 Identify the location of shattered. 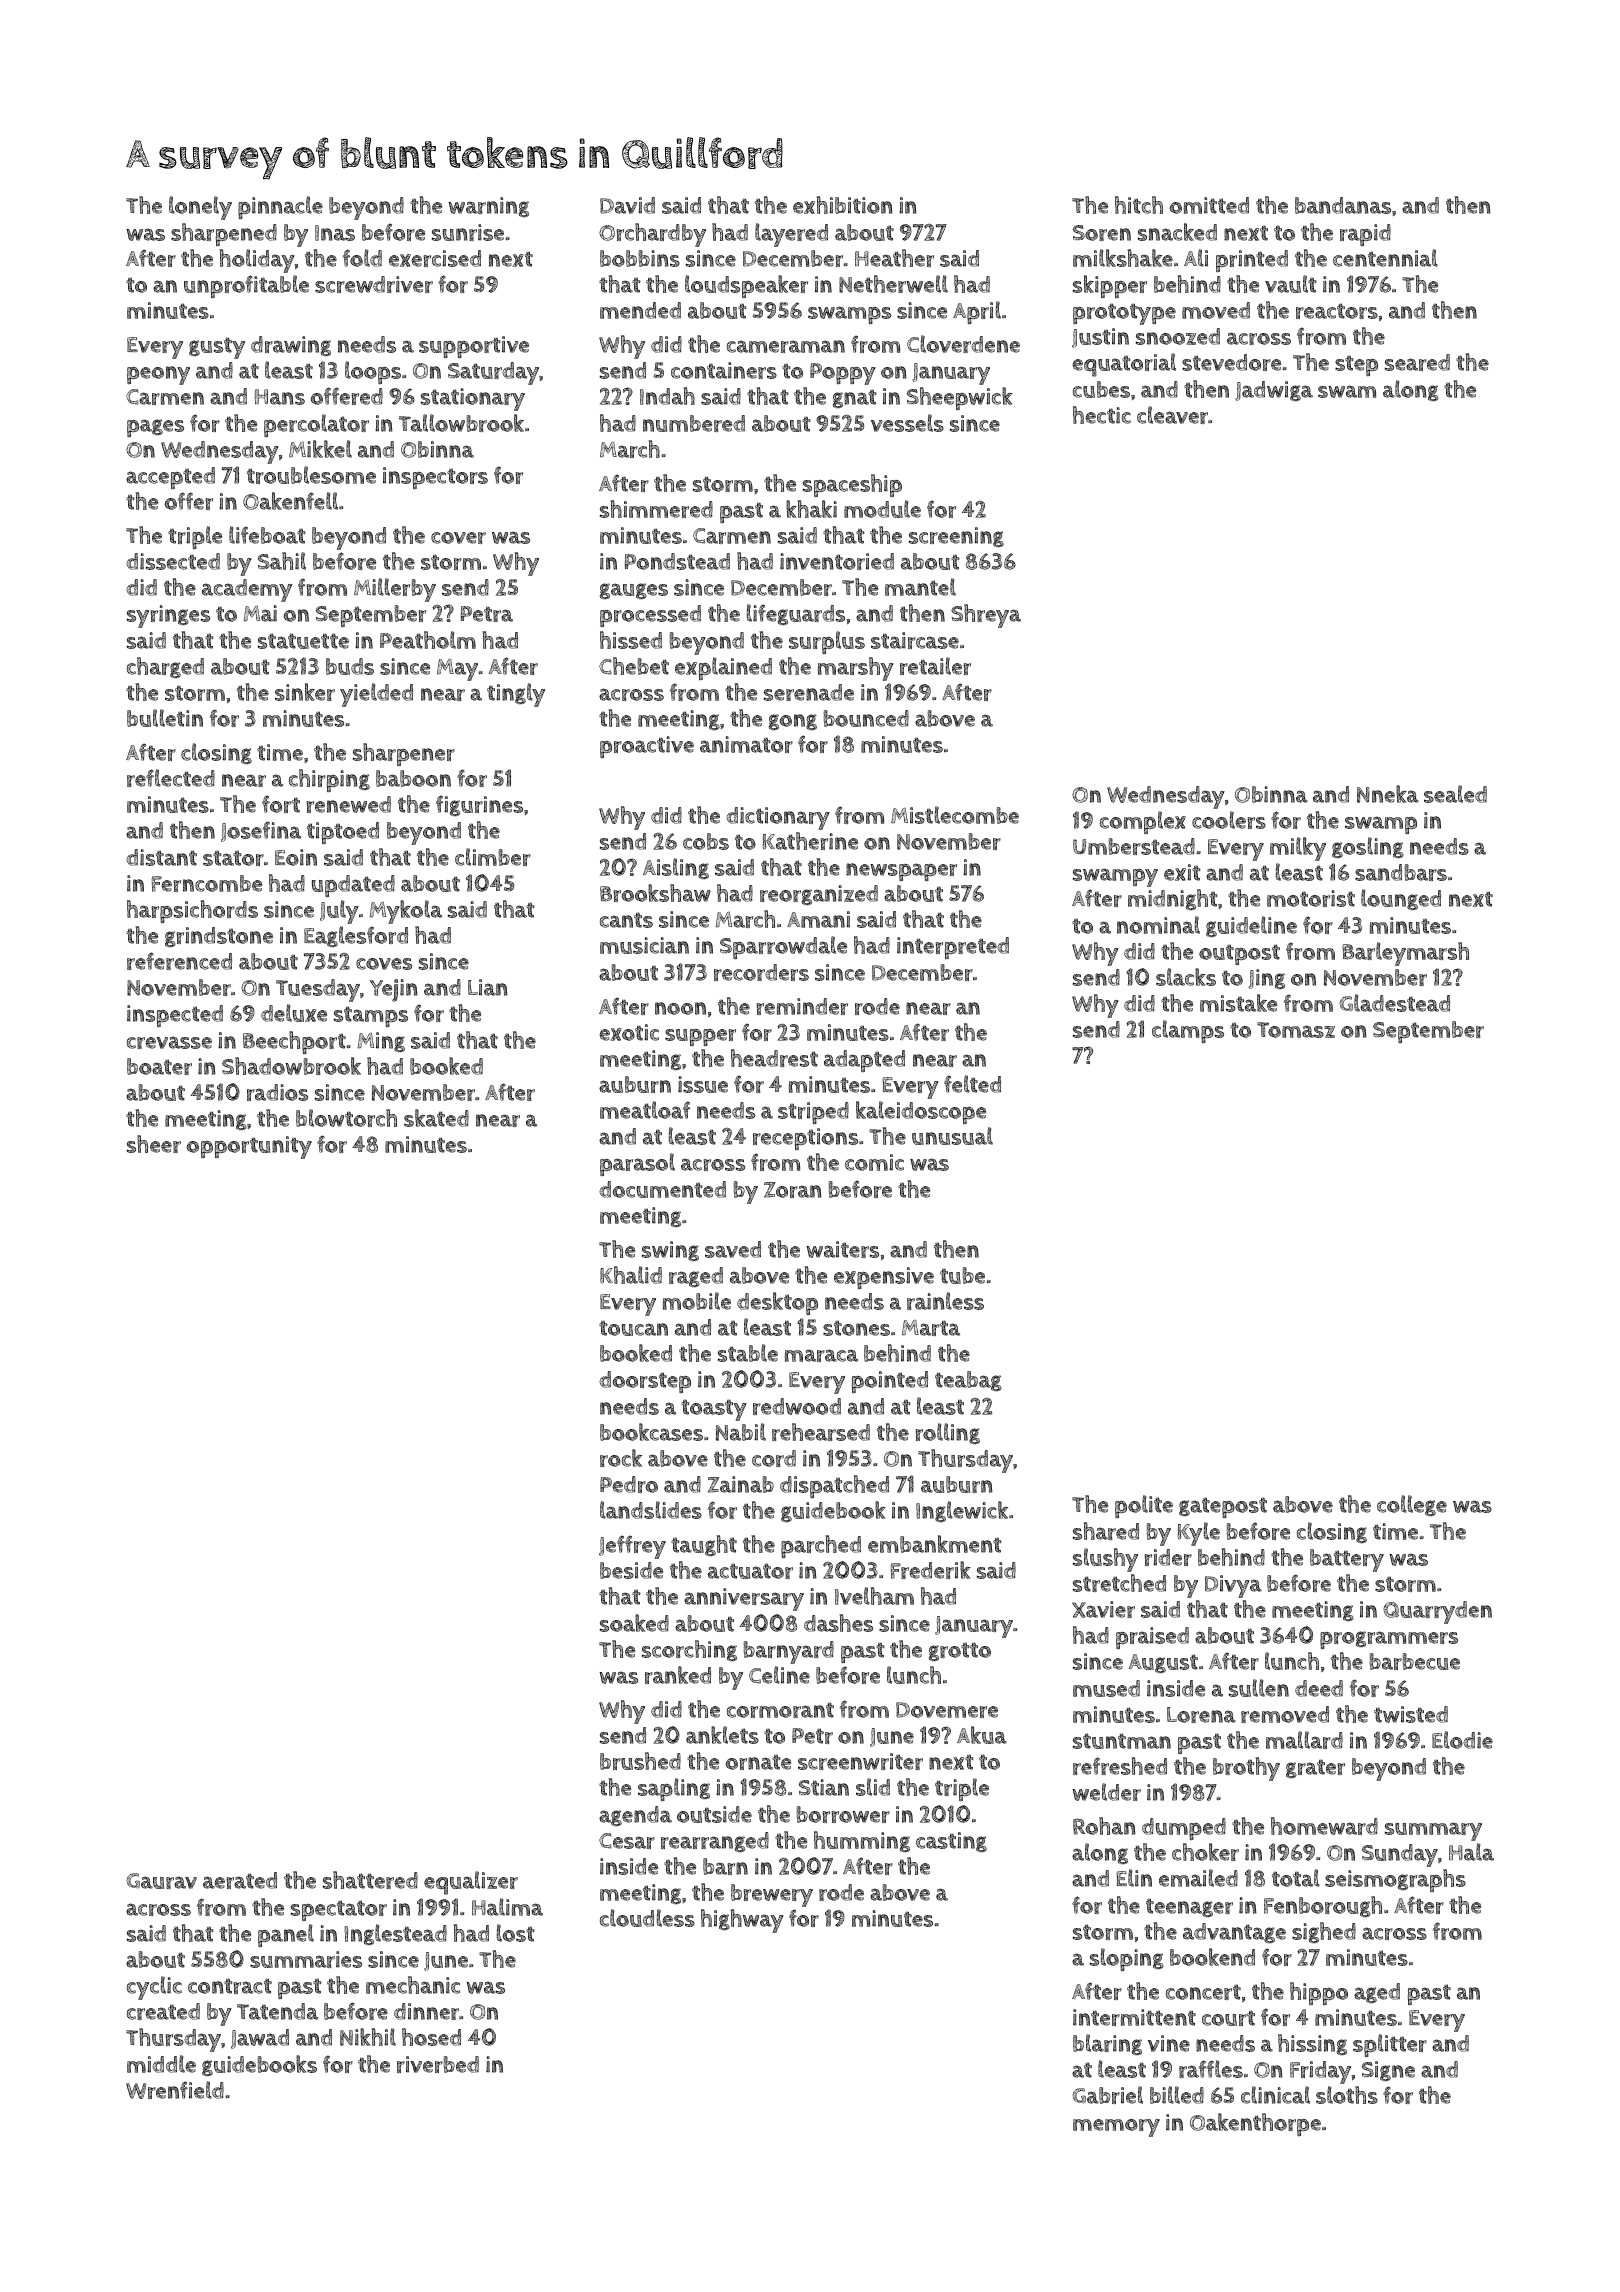
(370, 1880).
